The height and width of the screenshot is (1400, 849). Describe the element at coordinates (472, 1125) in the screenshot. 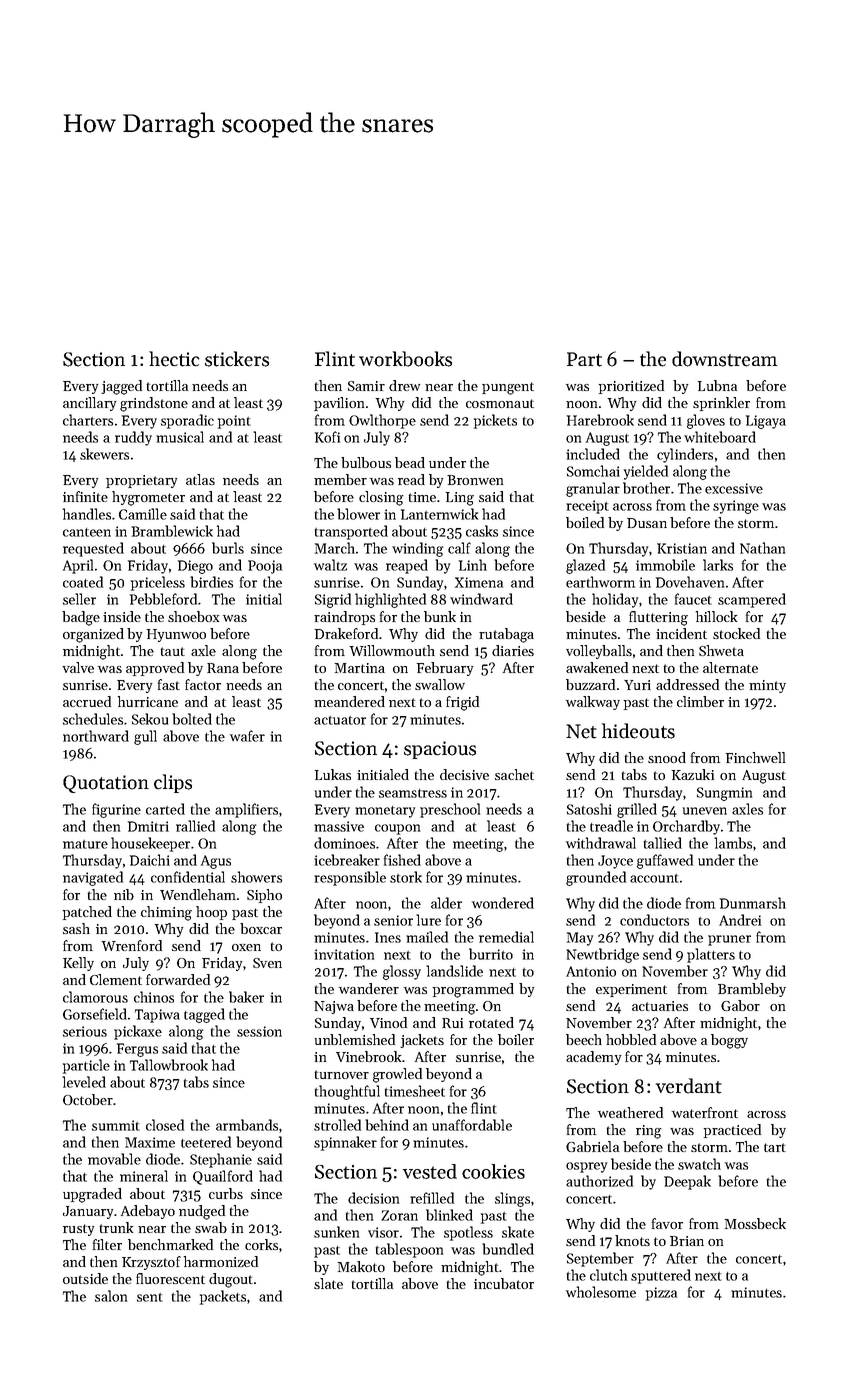

I see `unaffordable` at that location.
